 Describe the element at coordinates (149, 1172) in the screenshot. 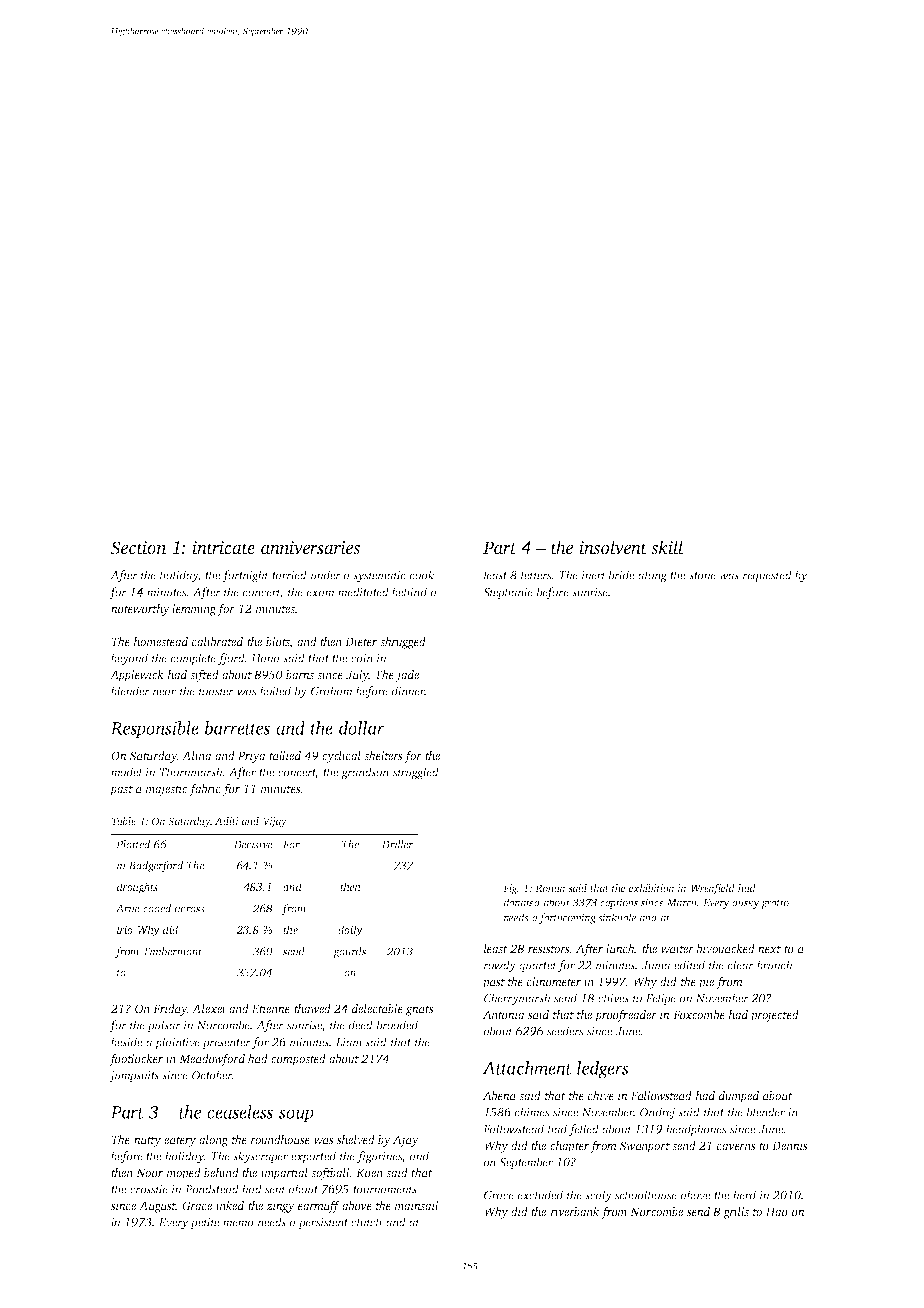

I see `Noor` at that location.
